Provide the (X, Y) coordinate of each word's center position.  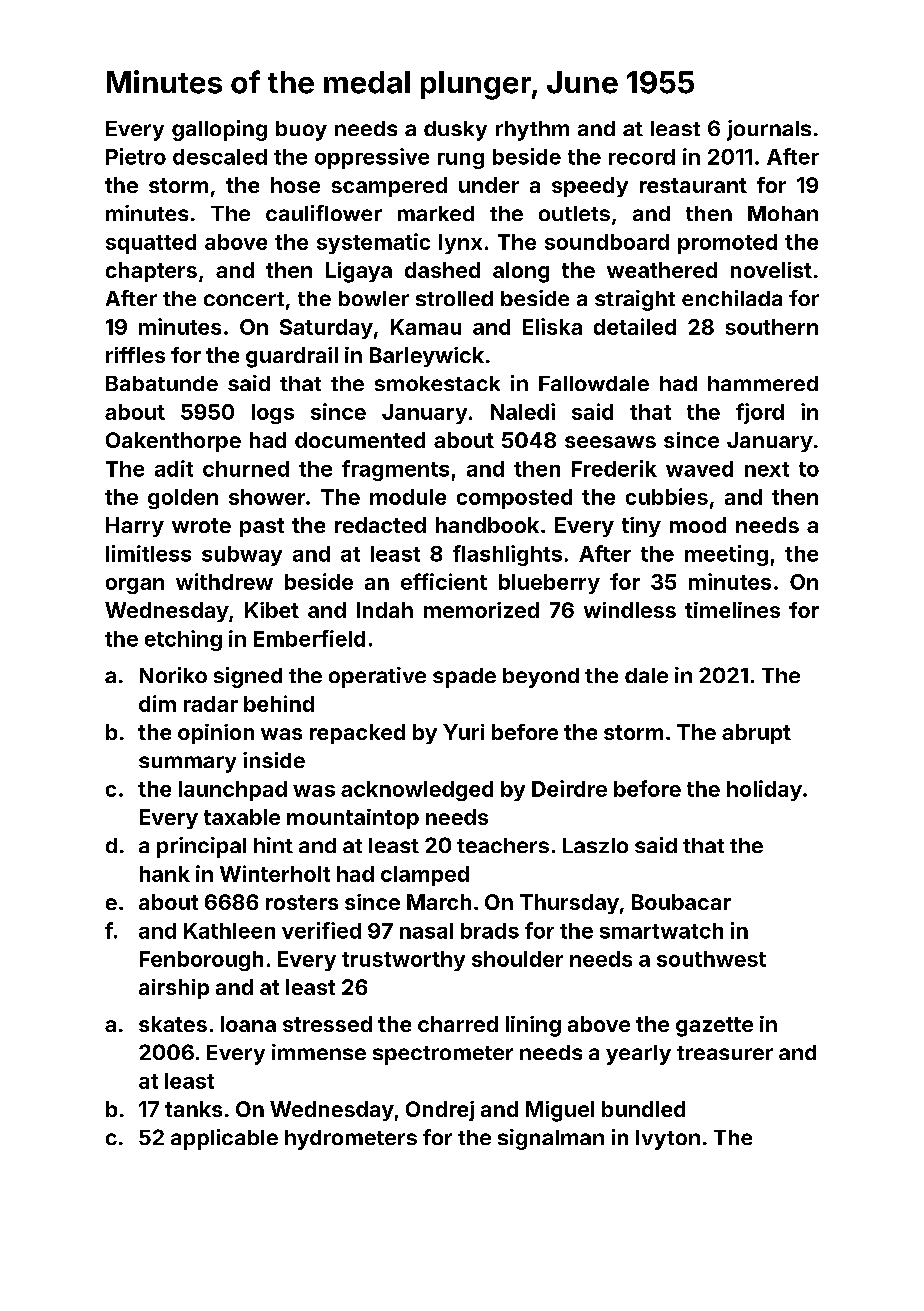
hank (165, 874)
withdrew (224, 581)
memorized (481, 610)
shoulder (517, 959)
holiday (764, 790)
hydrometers (351, 1140)
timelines (732, 610)
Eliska (552, 326)
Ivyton (668, 1140)
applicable (224, 1139)
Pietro (136, 156)
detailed (635, 326)
